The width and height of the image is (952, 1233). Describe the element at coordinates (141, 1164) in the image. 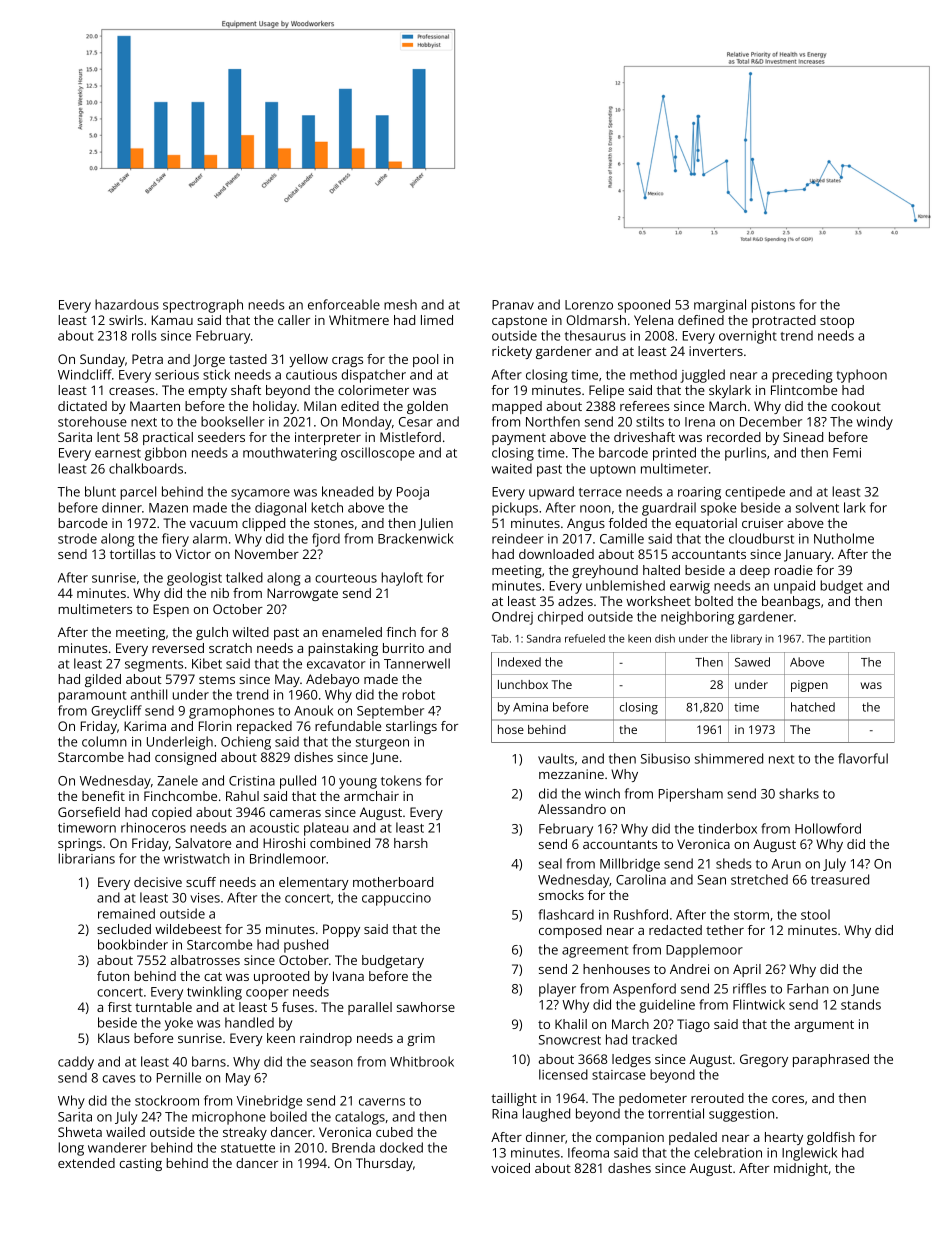

I see `casting` at that location.
